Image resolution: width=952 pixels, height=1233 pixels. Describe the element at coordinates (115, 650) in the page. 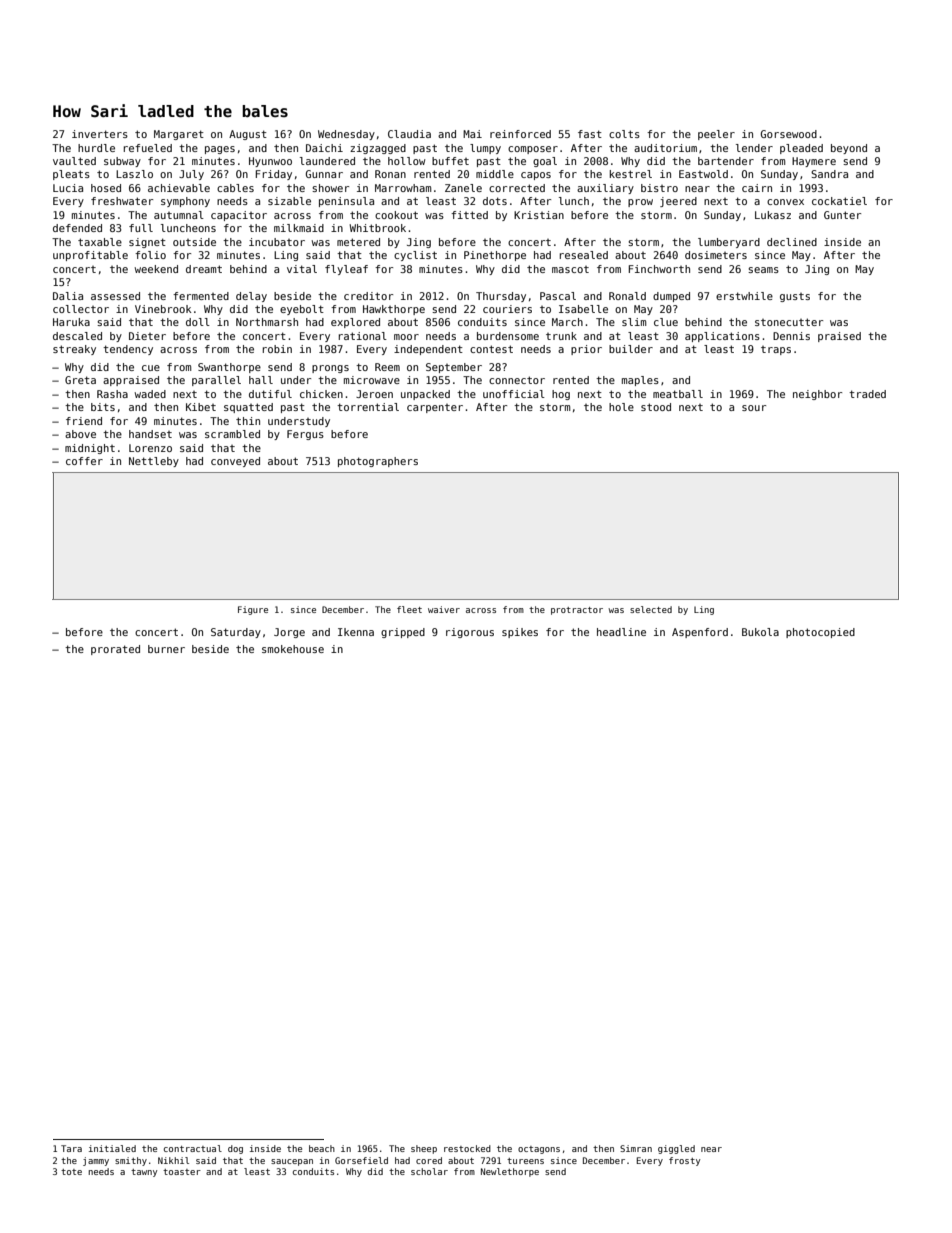

I see `prorated` at that location.
